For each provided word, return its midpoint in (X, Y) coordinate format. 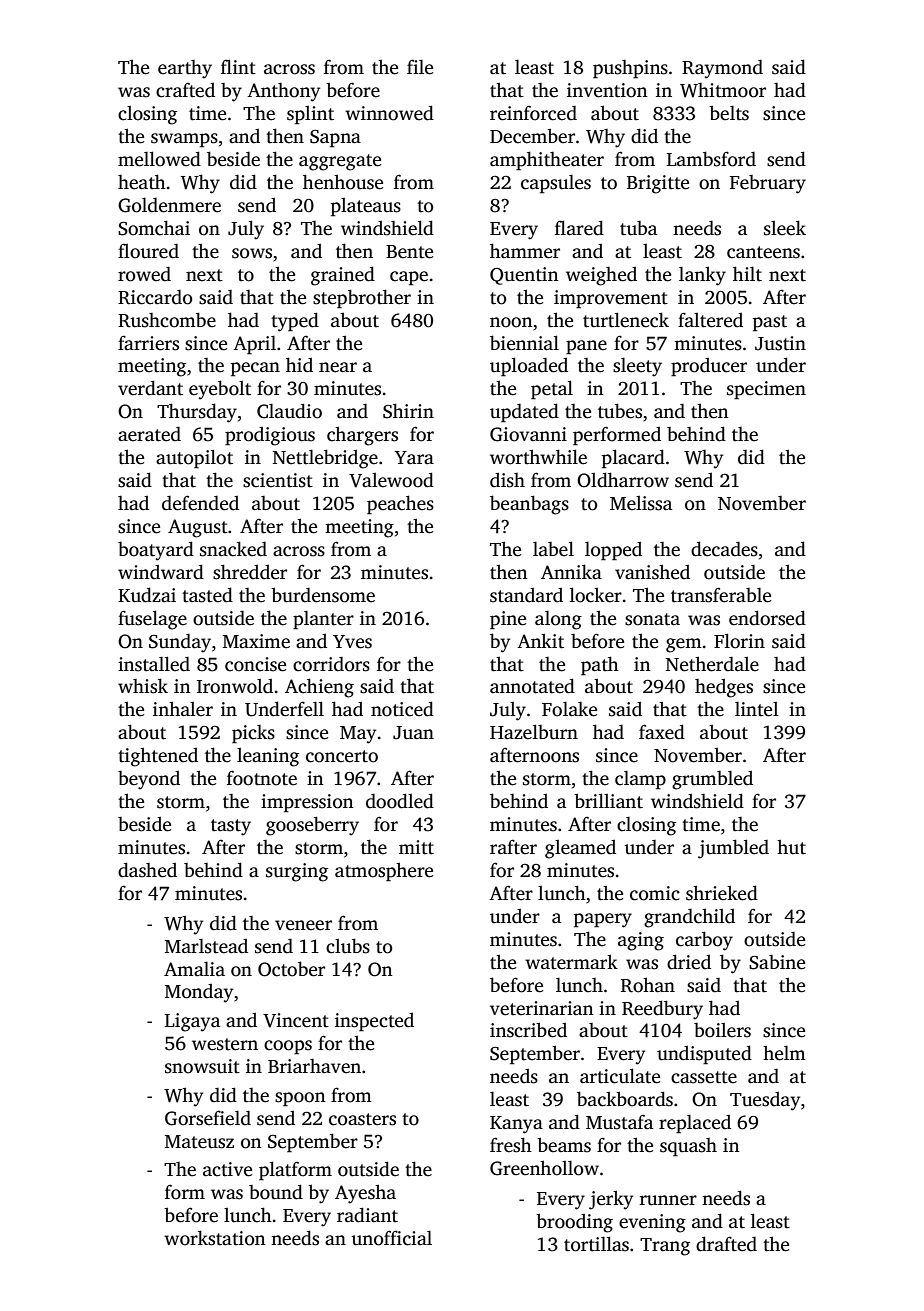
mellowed (159, 159)
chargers (362, 436)
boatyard (156, 551)
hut (791, 847)
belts (729, 113)
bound (276, 1192)
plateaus (366, 207)
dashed (147, 870)
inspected (374, 1022)
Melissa (641, 503)
